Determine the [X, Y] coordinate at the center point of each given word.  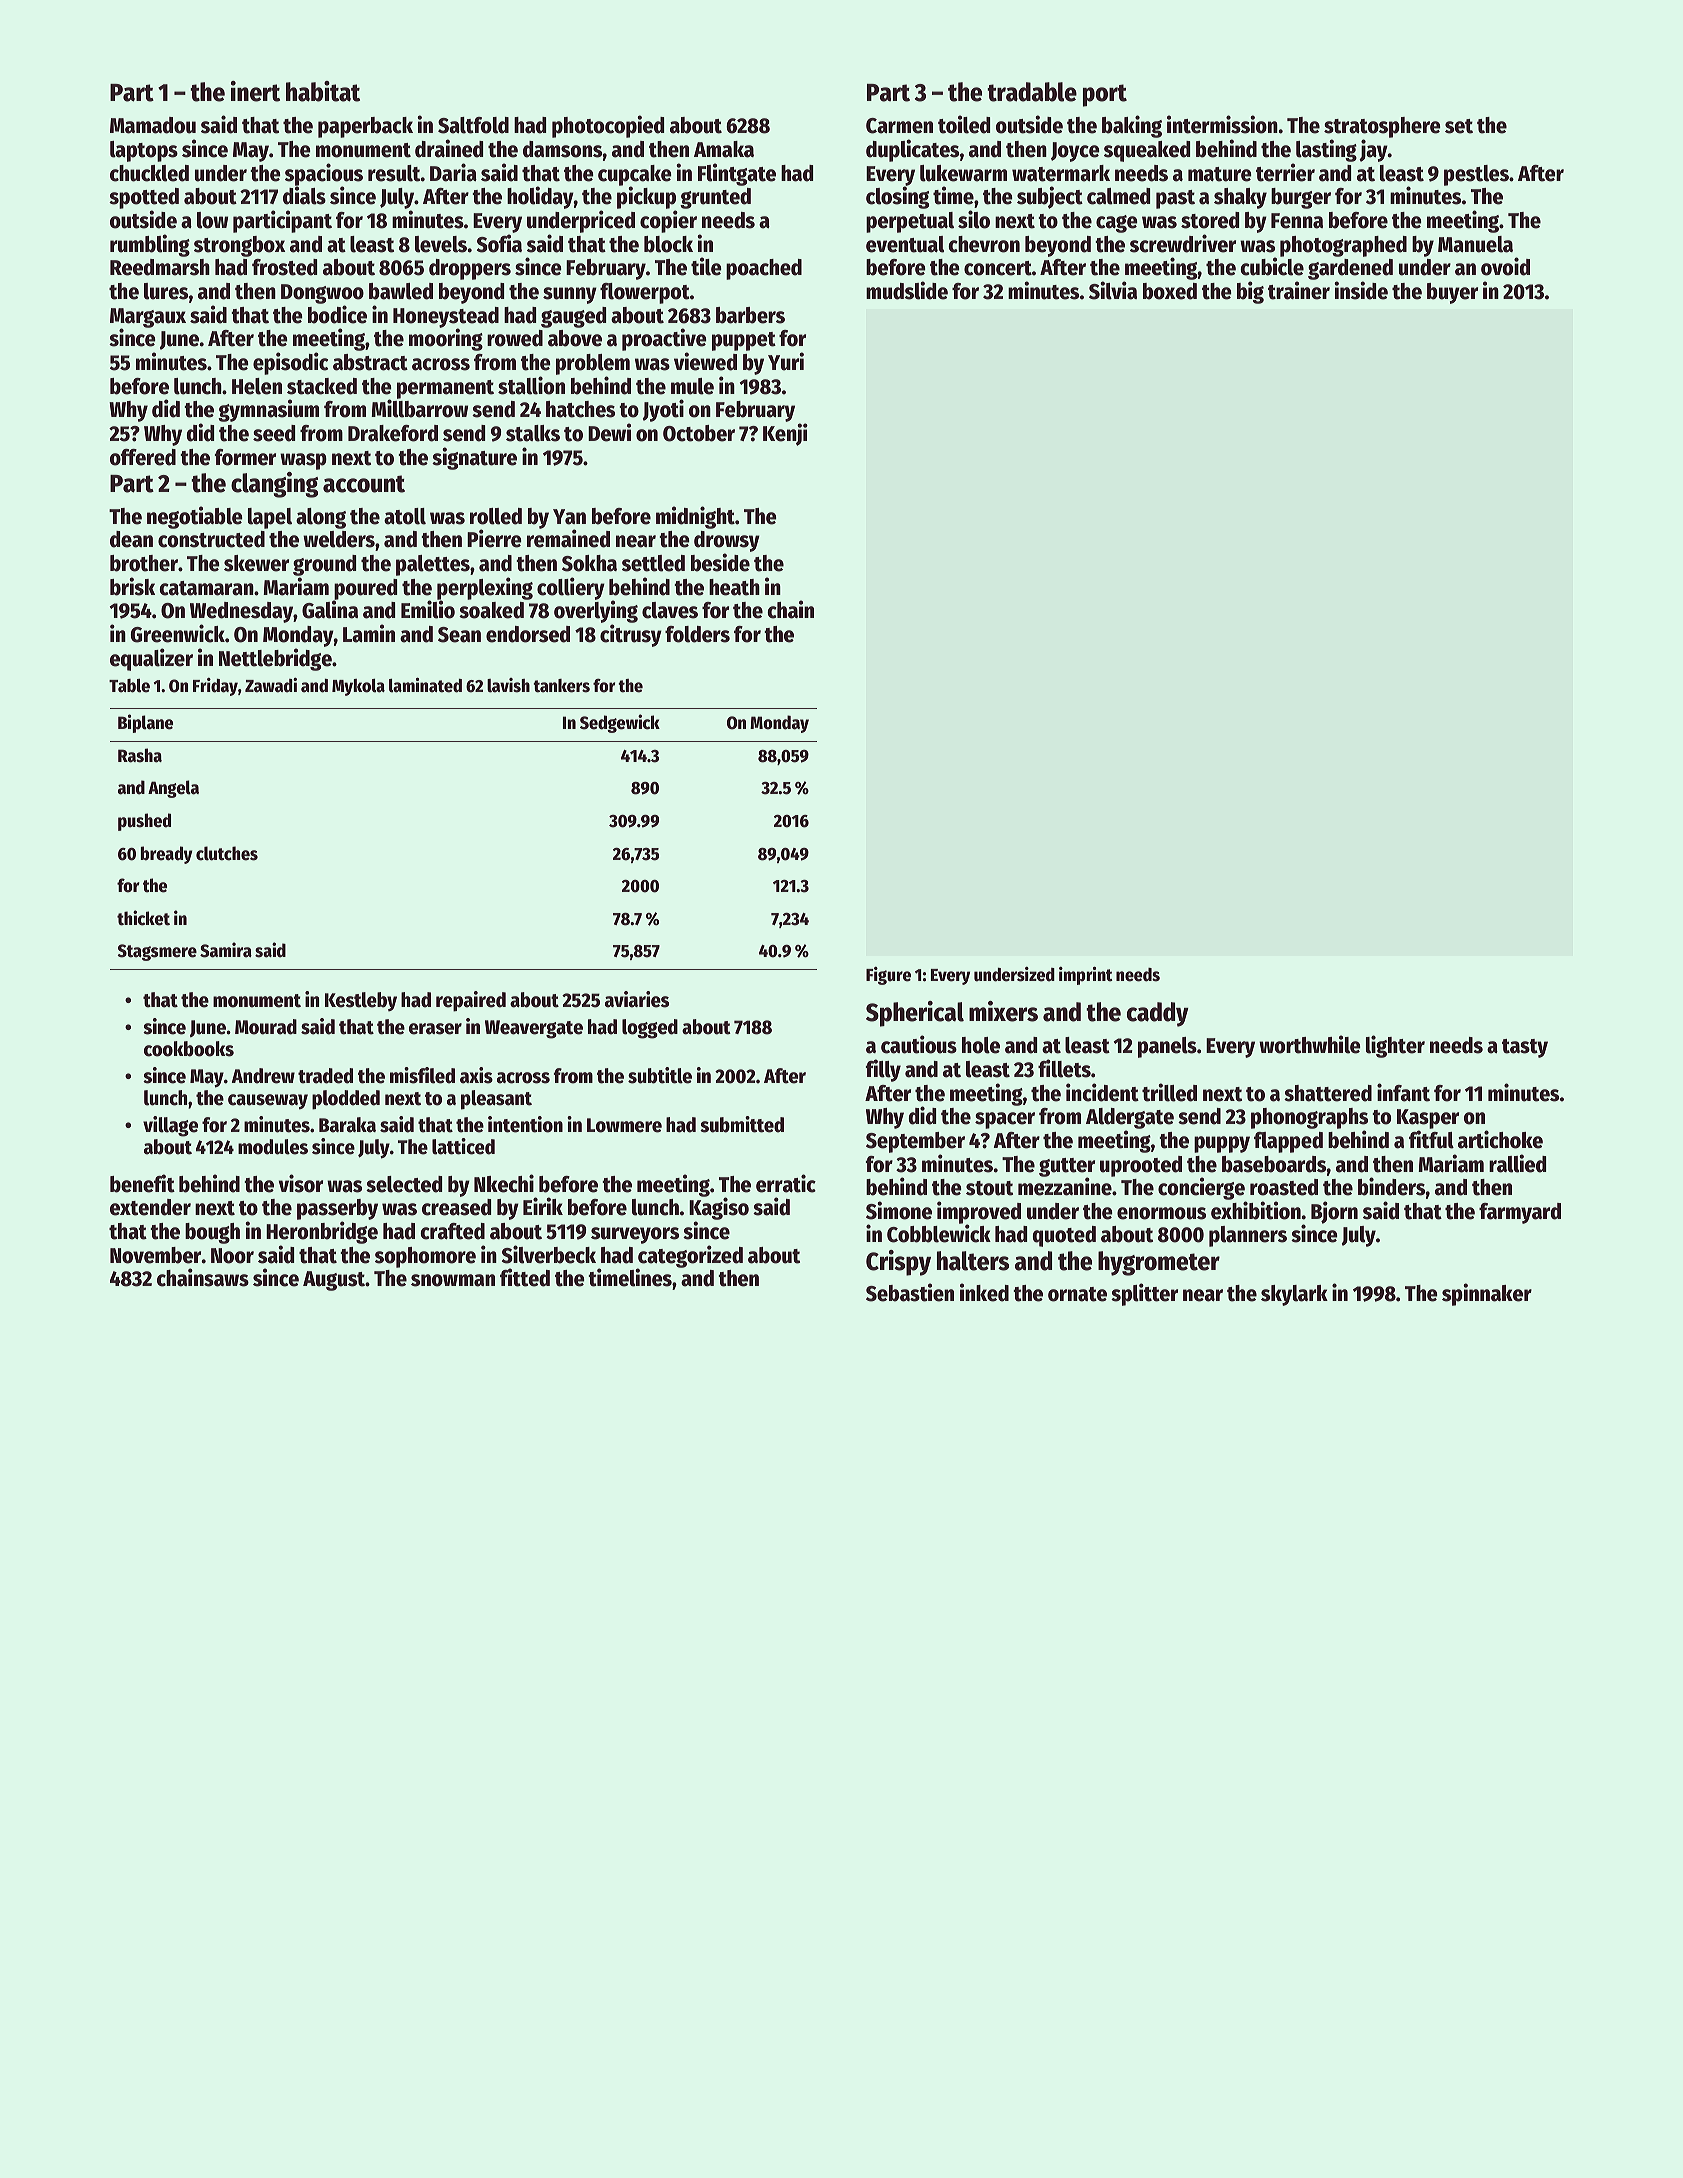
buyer [1452, 293]
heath [734, 587]
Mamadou [153, 125]
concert [998, 268]
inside [1361, 290]
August [334, 1281]
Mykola [358, 687]
